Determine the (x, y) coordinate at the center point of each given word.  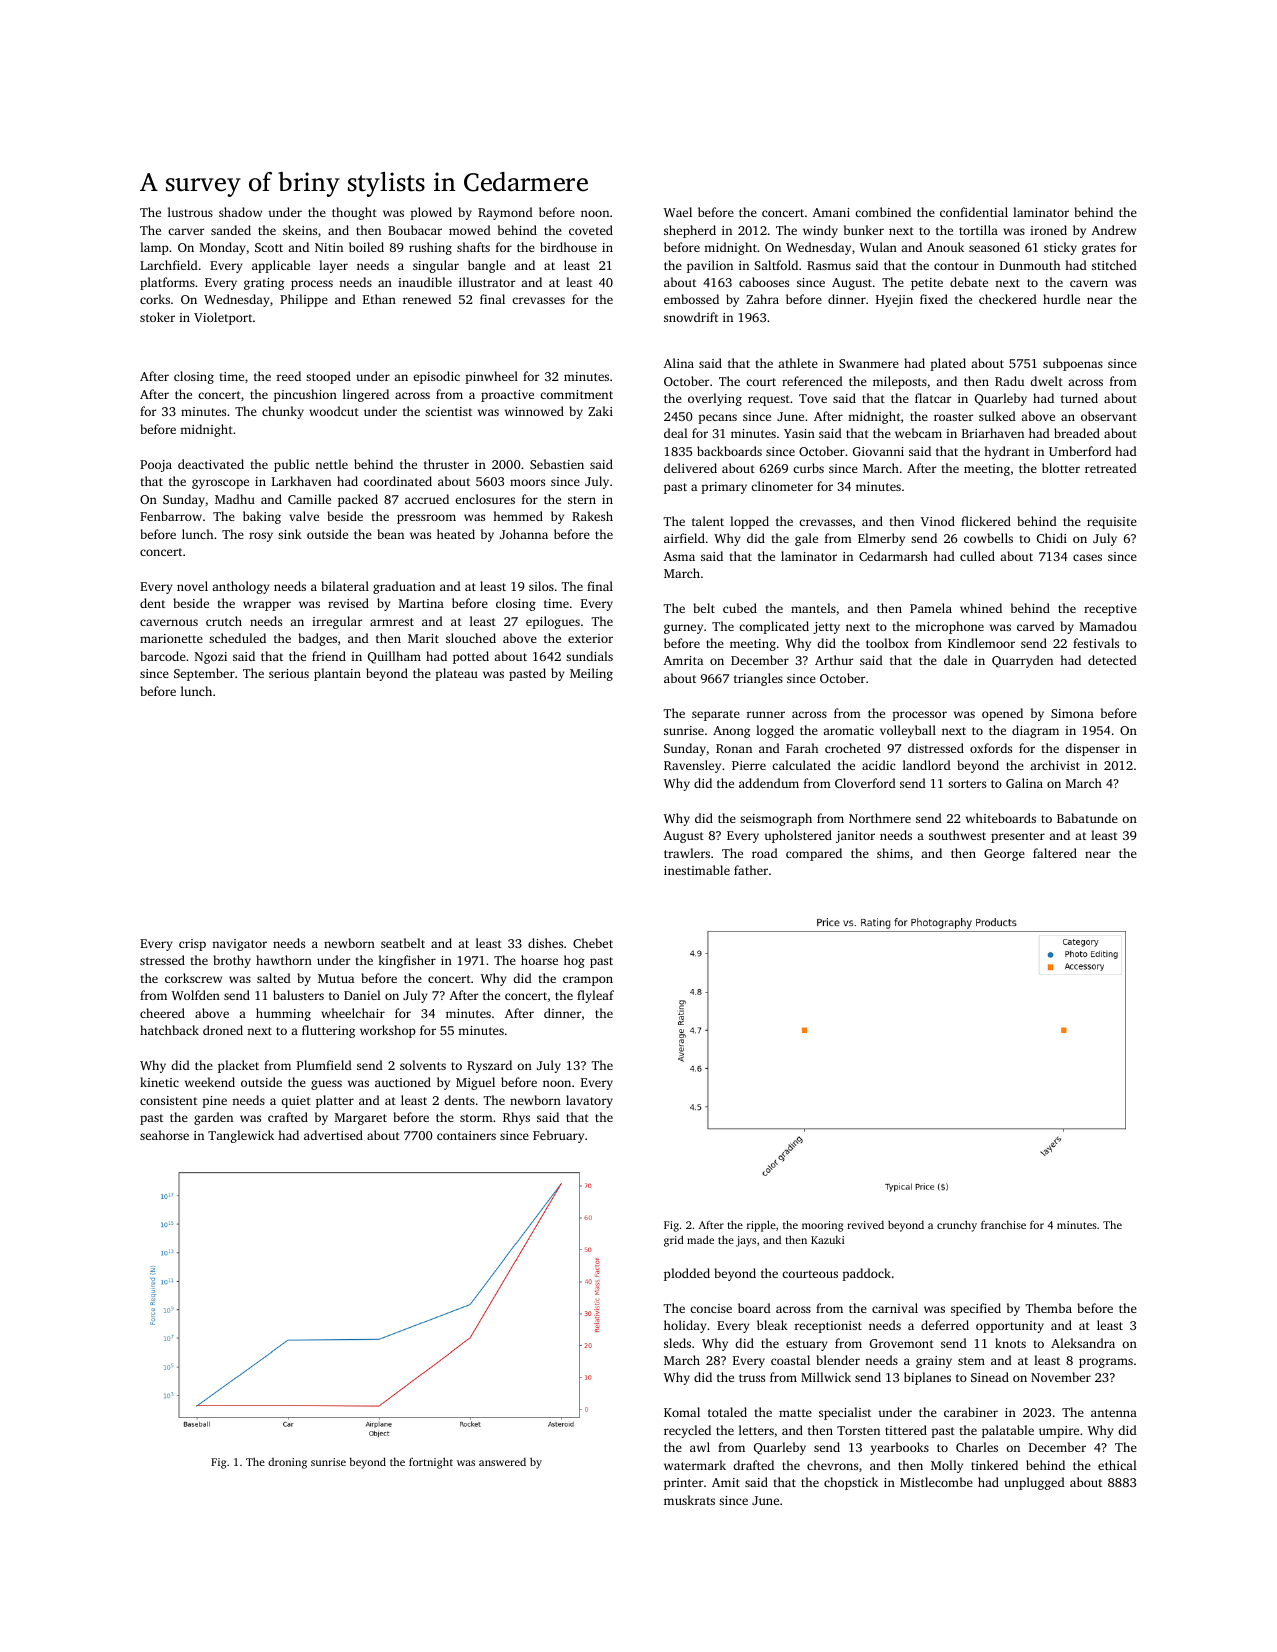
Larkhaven (301, 481)
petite (927, 284)
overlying (715, 399)
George (1004, 855)
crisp (192, 945)
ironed (1048, 230)
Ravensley (692, 766)
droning (287, 1463)
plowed (431, 213)
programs (1106, 1363)
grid (674, 1241)
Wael (678, 212)
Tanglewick (241, 1136)
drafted (753, 1465)
